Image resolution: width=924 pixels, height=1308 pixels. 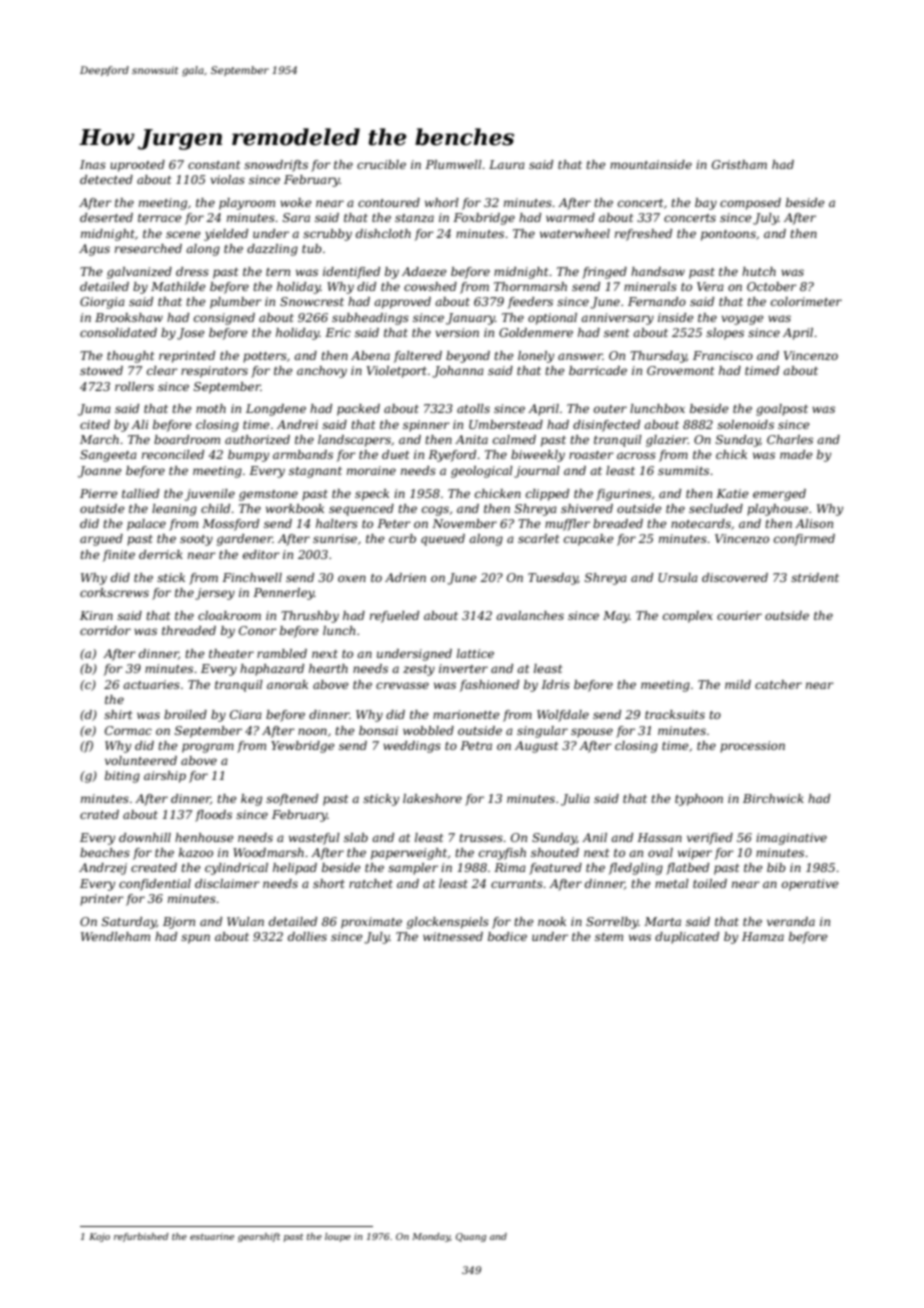 I want to click on keg, so click(x=251, y=800).
